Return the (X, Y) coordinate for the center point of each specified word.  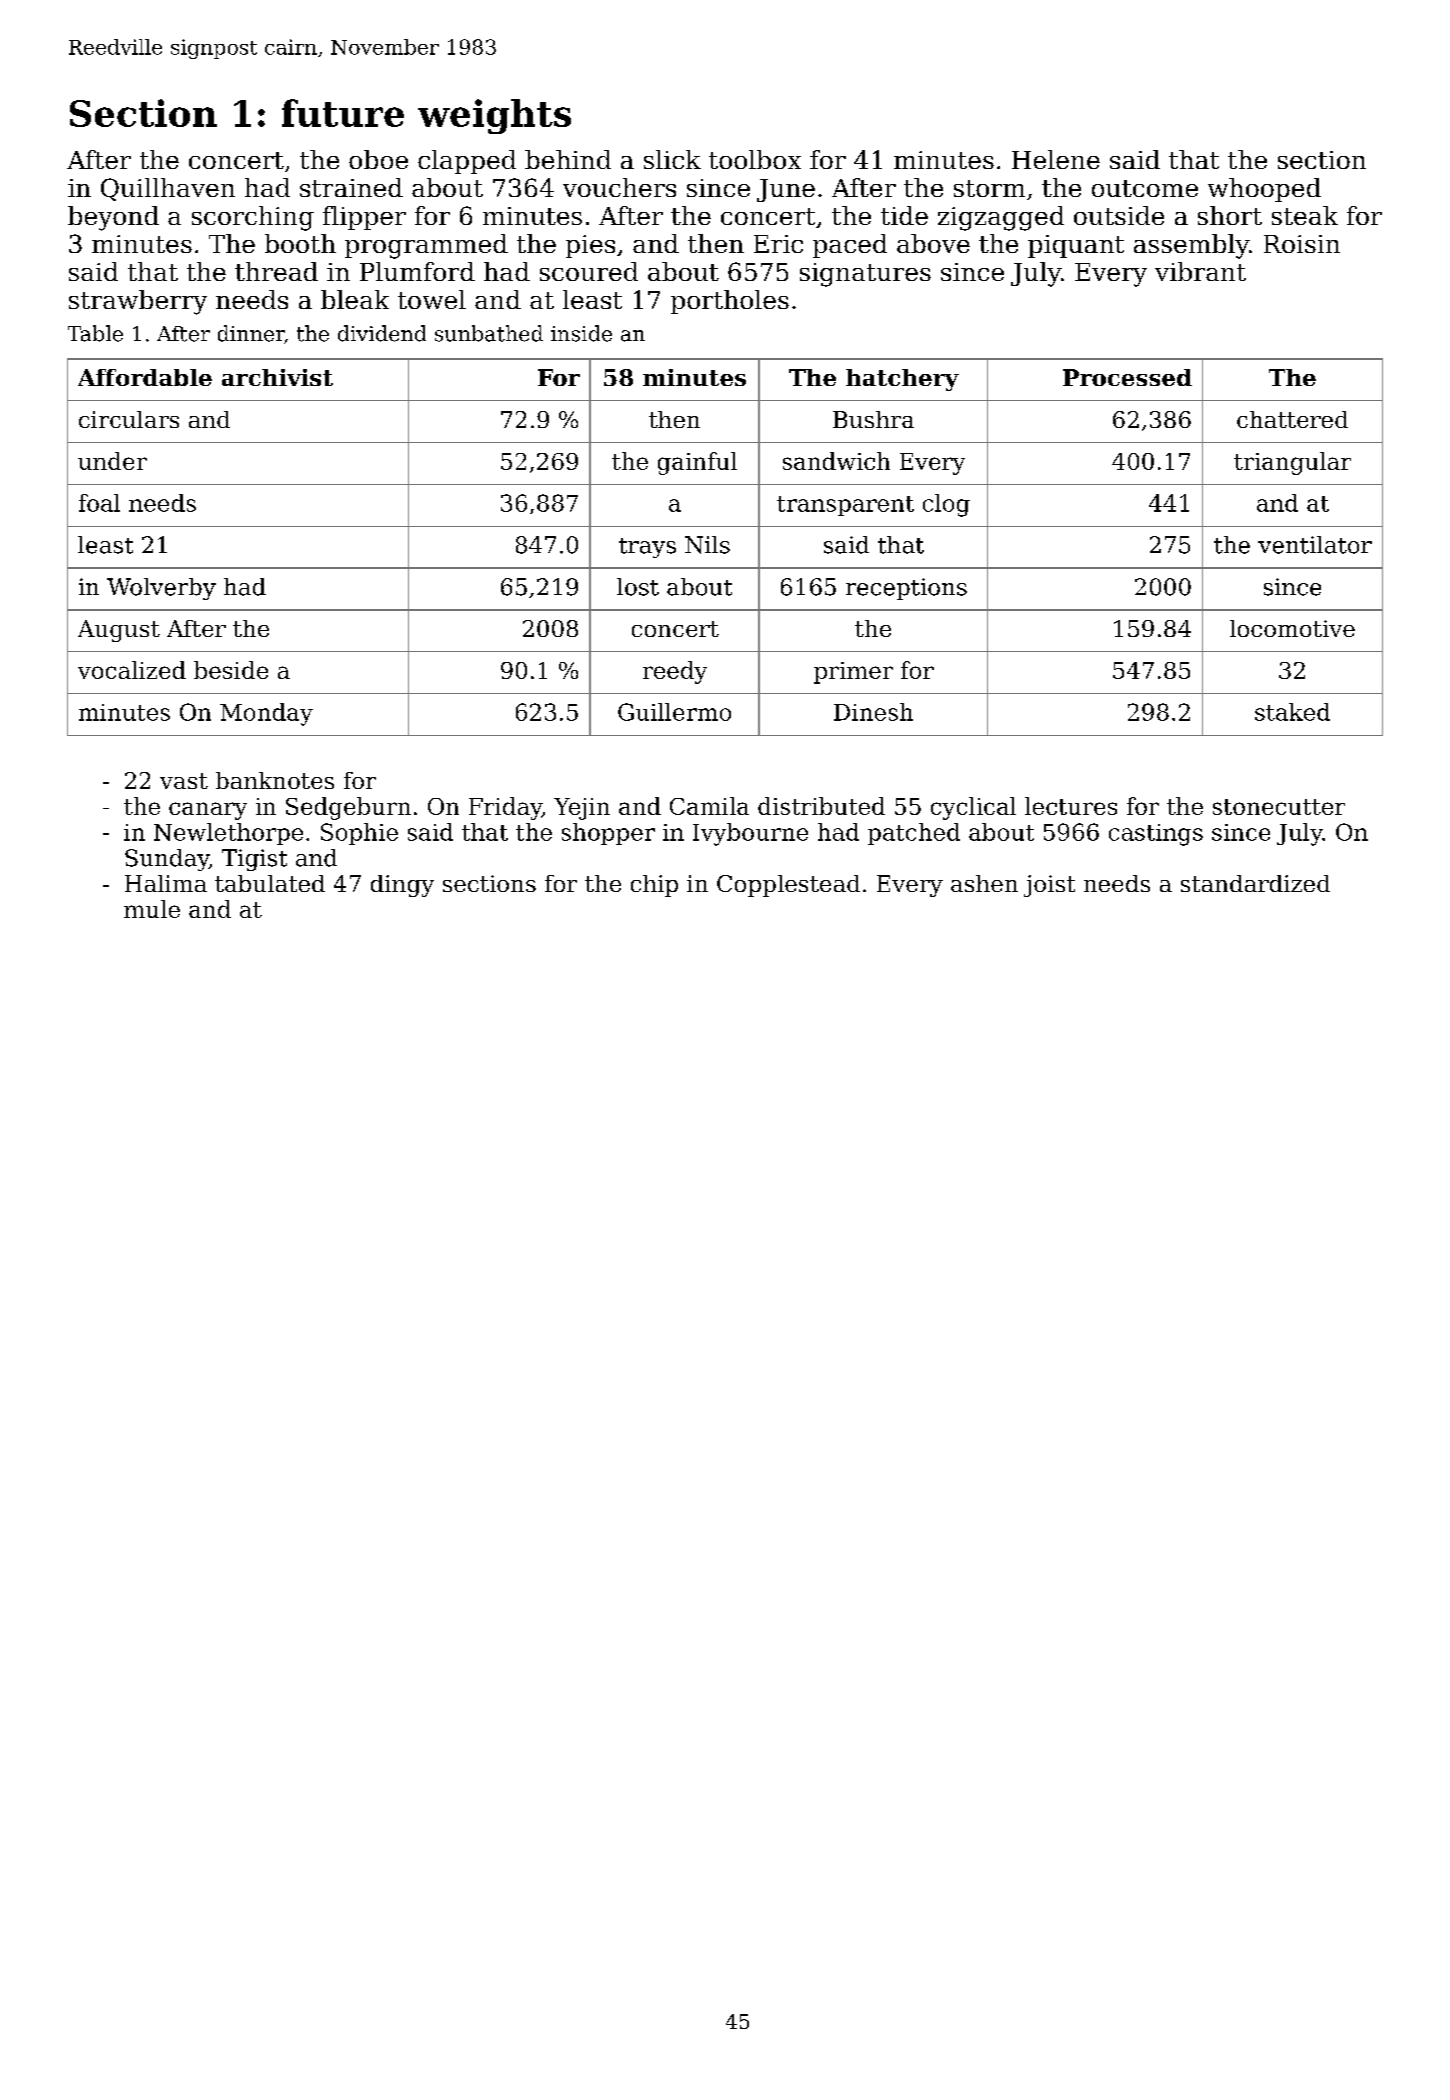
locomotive (1292, 628)
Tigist (254, 860)
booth (300, 243)
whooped (1264, 190)
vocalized (132, 670)
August (119, 631)
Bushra (873, 419)
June (786, 190)
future (343, 113)
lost (638, 587)
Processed (1127, 377)
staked (1292, 712)
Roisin (1302, 244)
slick (672, 159)
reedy (675, 672)
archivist (277, 377)
